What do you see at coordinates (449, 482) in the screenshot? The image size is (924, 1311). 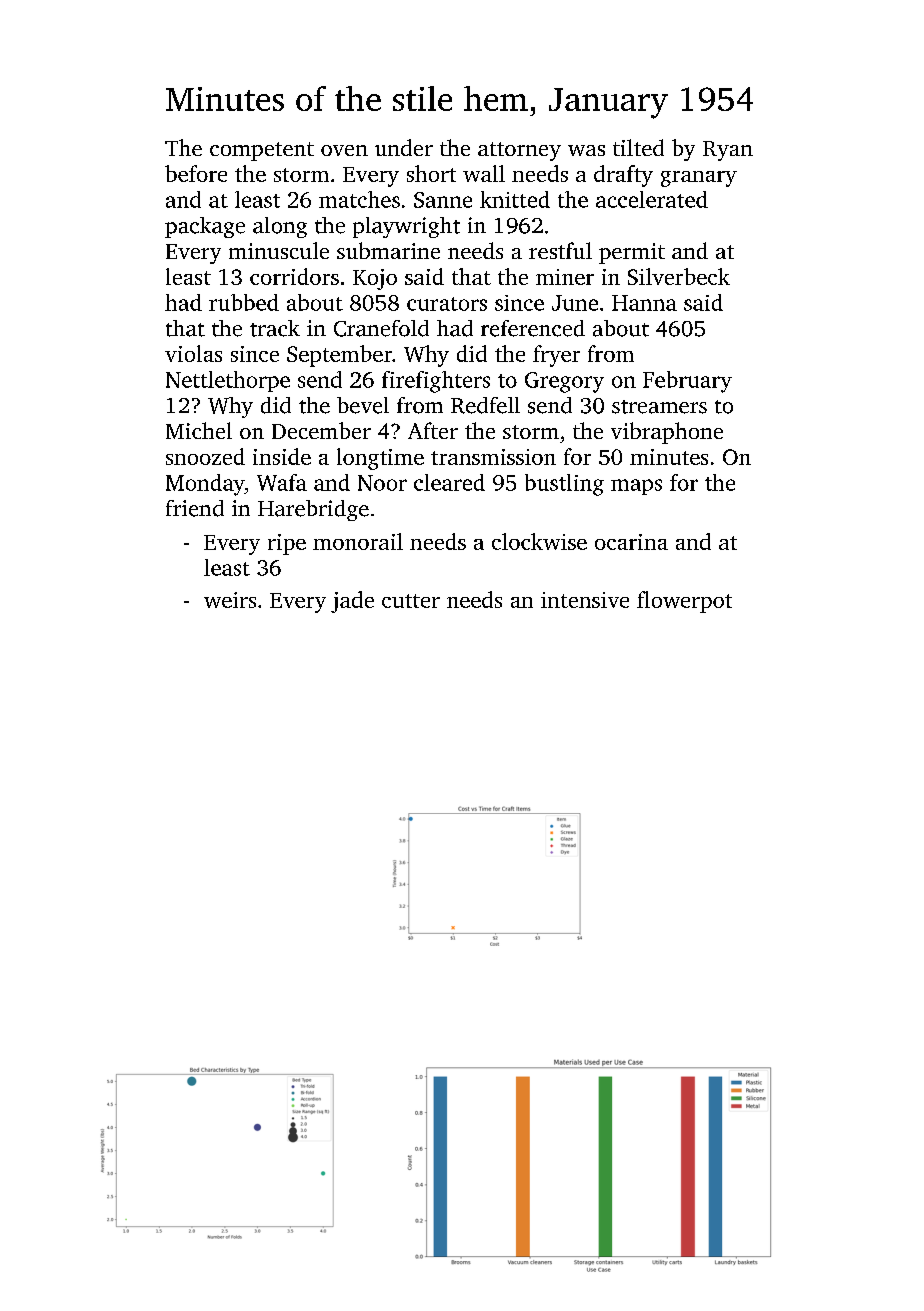 I see `cleared` at bounding box center [449, 482].
